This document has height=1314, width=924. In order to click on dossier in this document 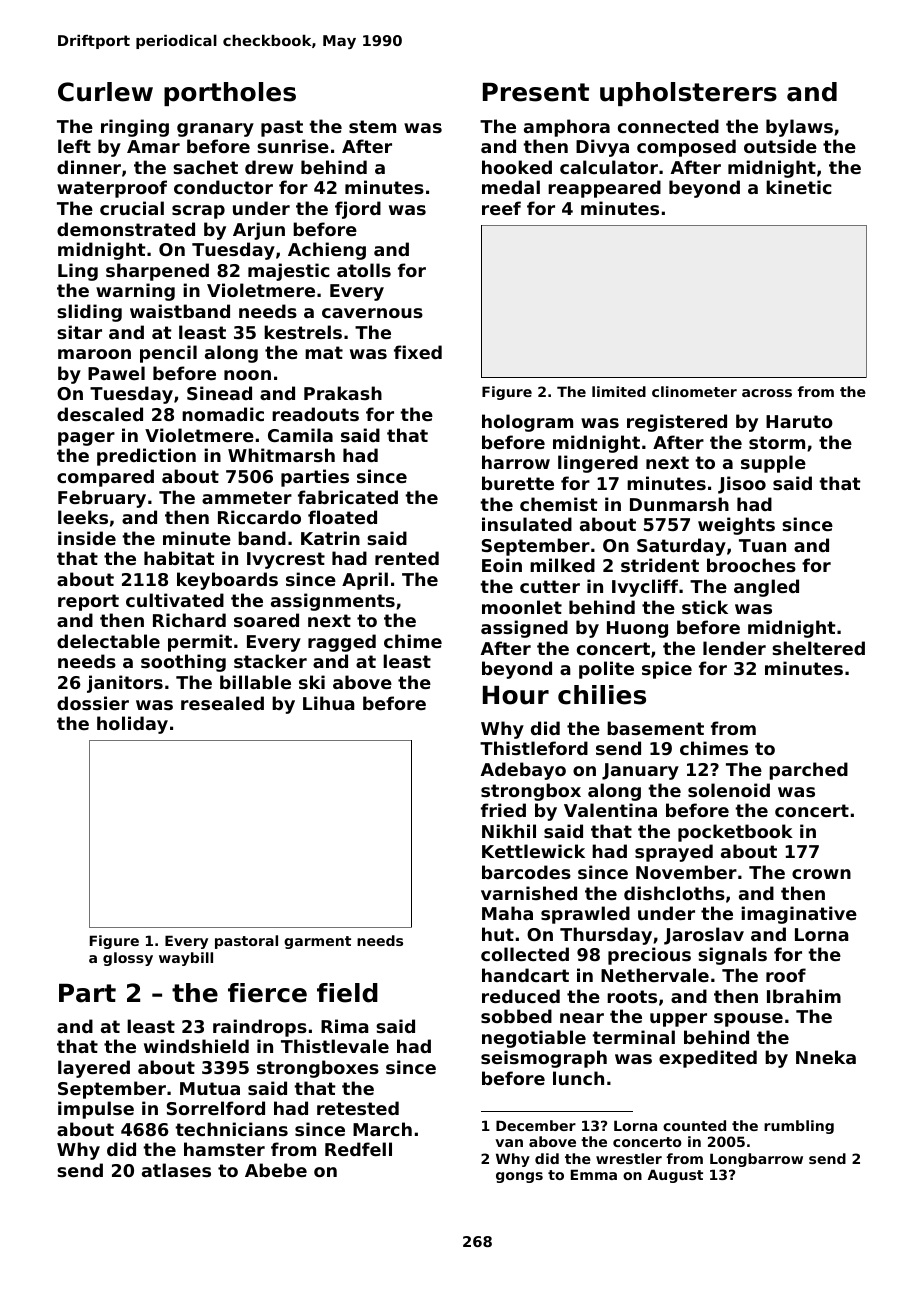, I will do `click(93, 703)`.
